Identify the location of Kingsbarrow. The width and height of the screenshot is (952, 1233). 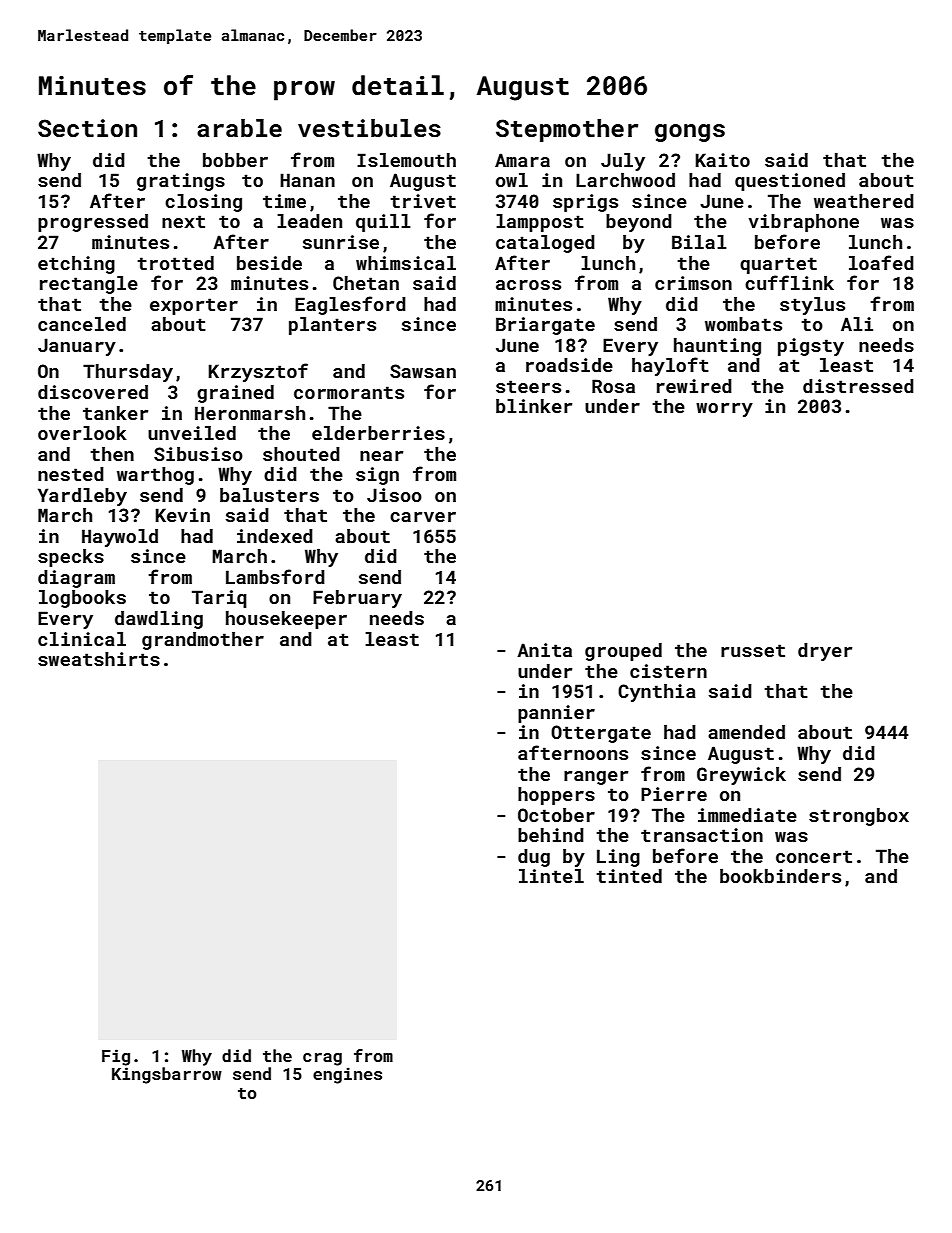
(167, 1075).
